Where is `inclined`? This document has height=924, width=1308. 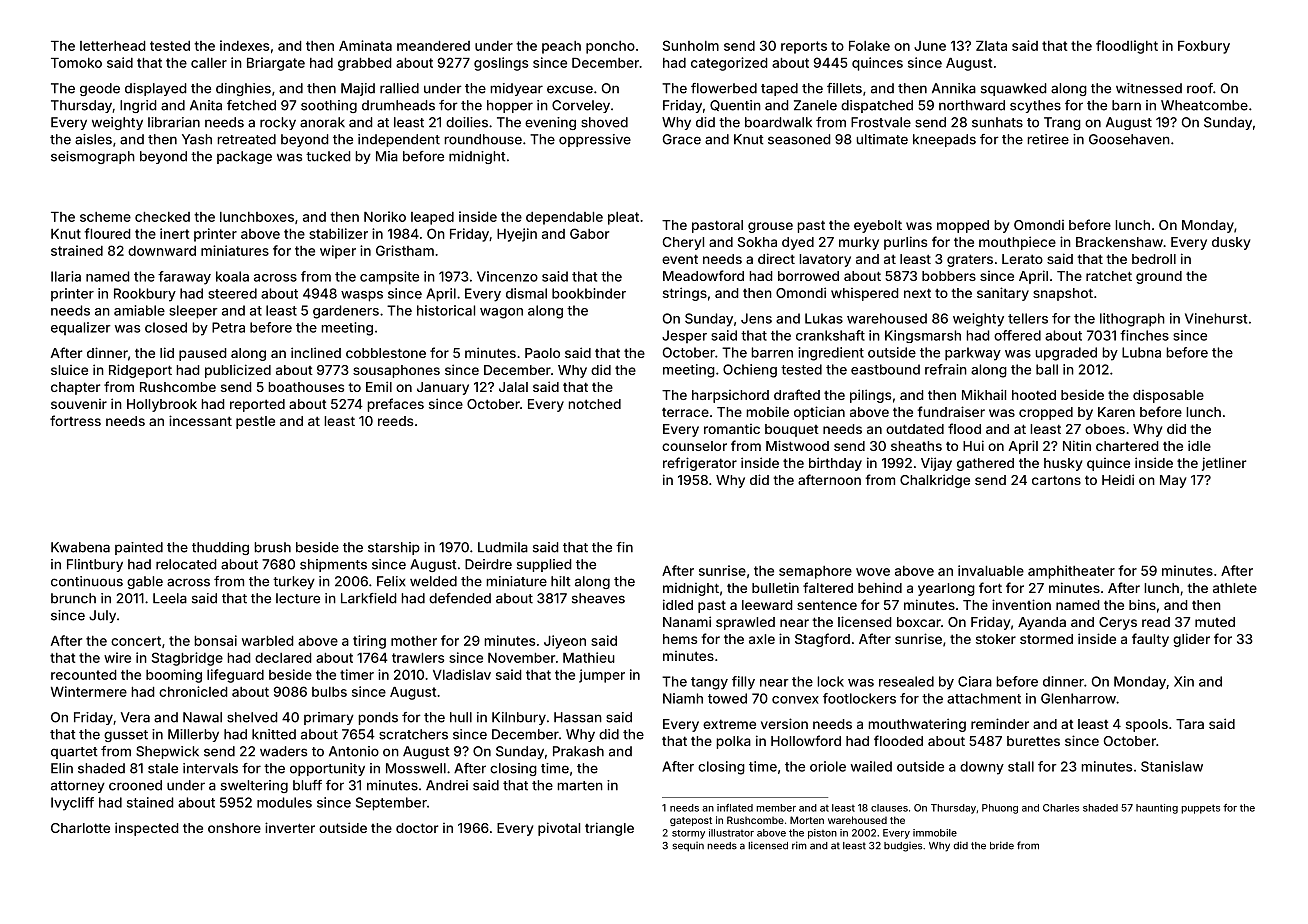
inclined is located at coordinates (316, 352).
